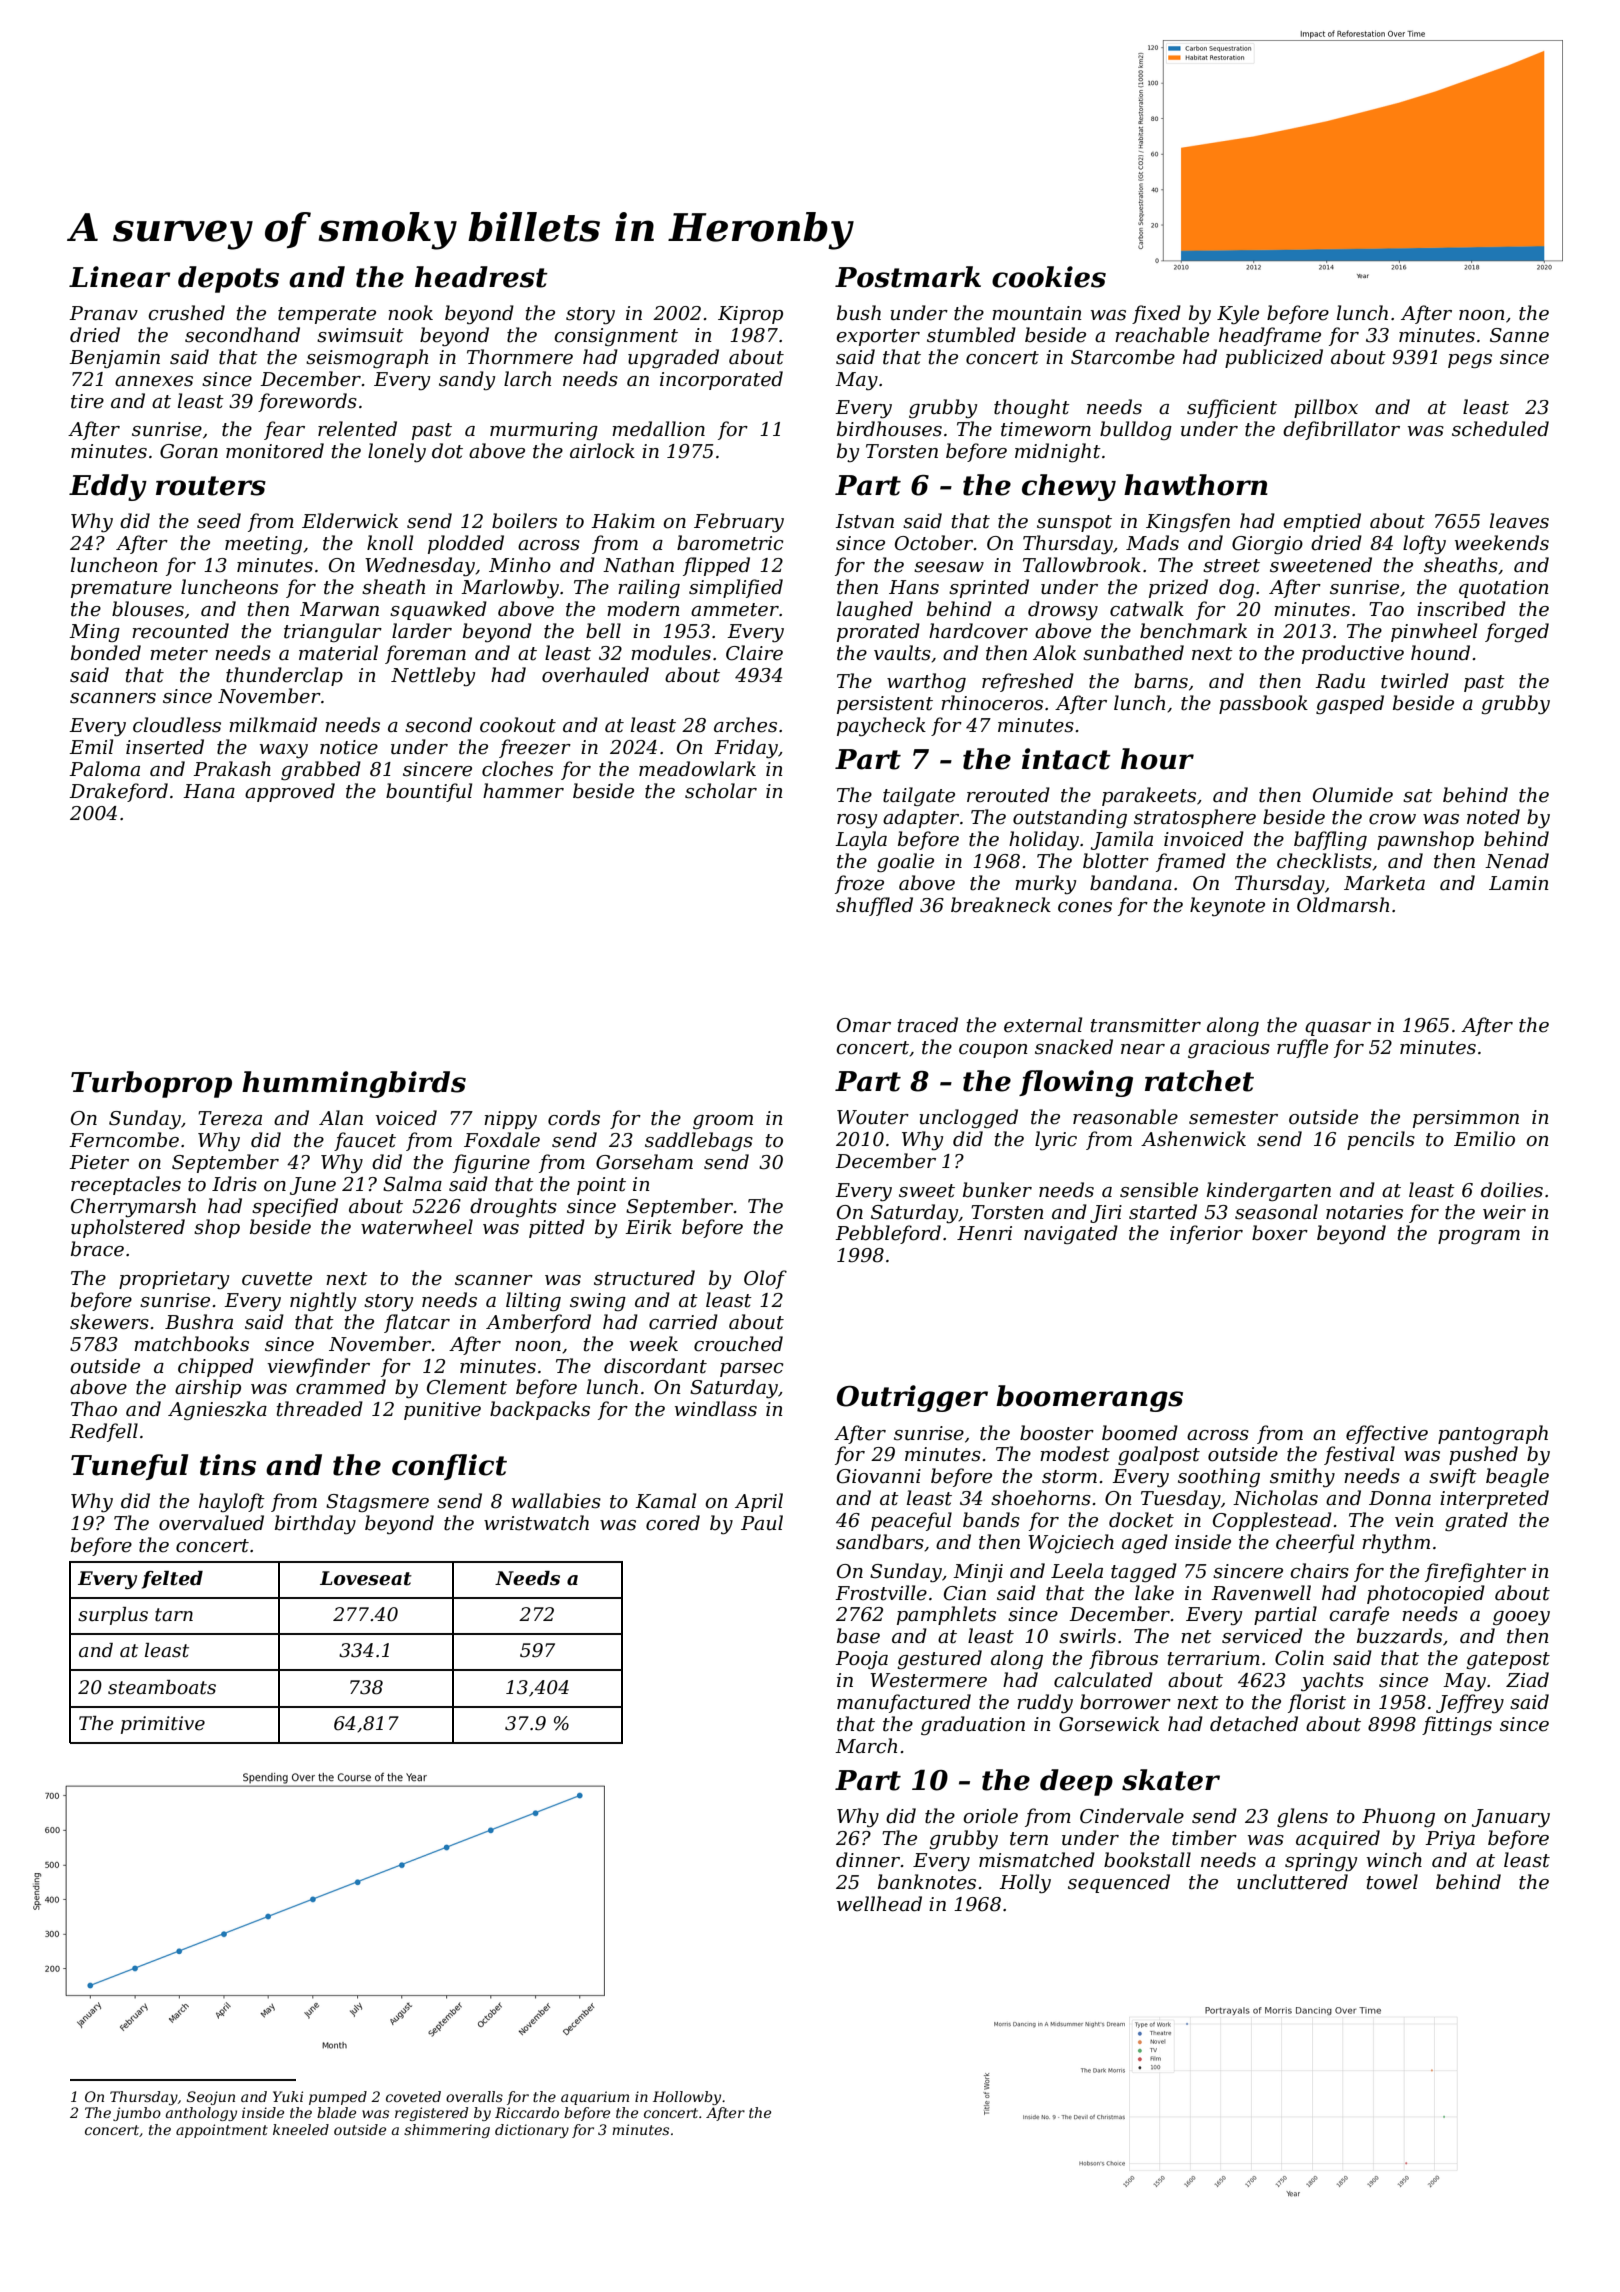 This screenshot has height=2292, width=1620. What do you see at coordinates (1161, 681) in the screenshot?
I see `barns` at bounding box center [1161, 681].
